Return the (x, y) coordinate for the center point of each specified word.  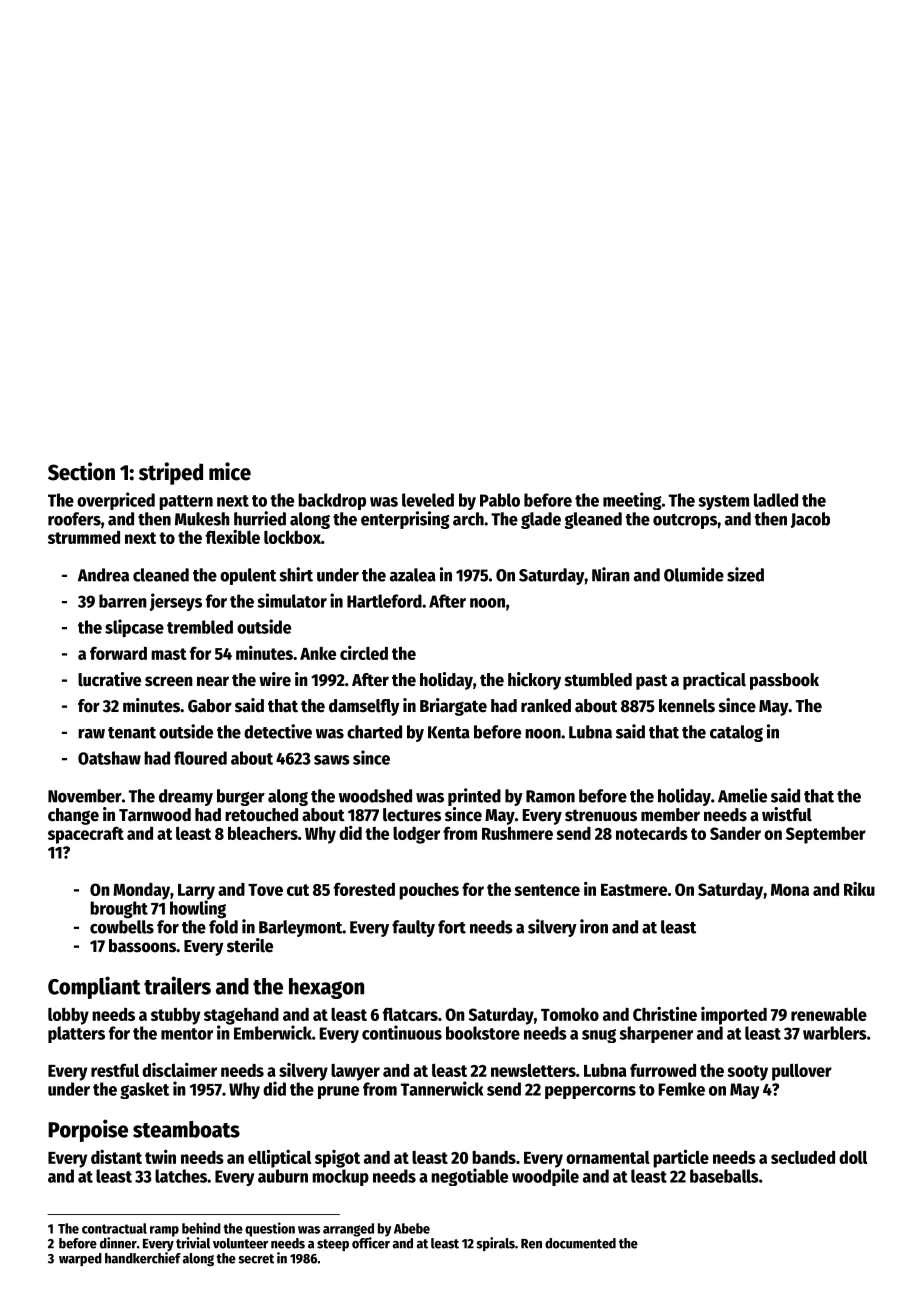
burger (241, 797)
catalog (736, 733)
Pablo (500, 500)
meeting (632, 501)
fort (452, 927)
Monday (141, 891)
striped (171, 473)
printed (474, 797)
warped (80, 1259)
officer (371, 1243)
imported (734, 1016)
